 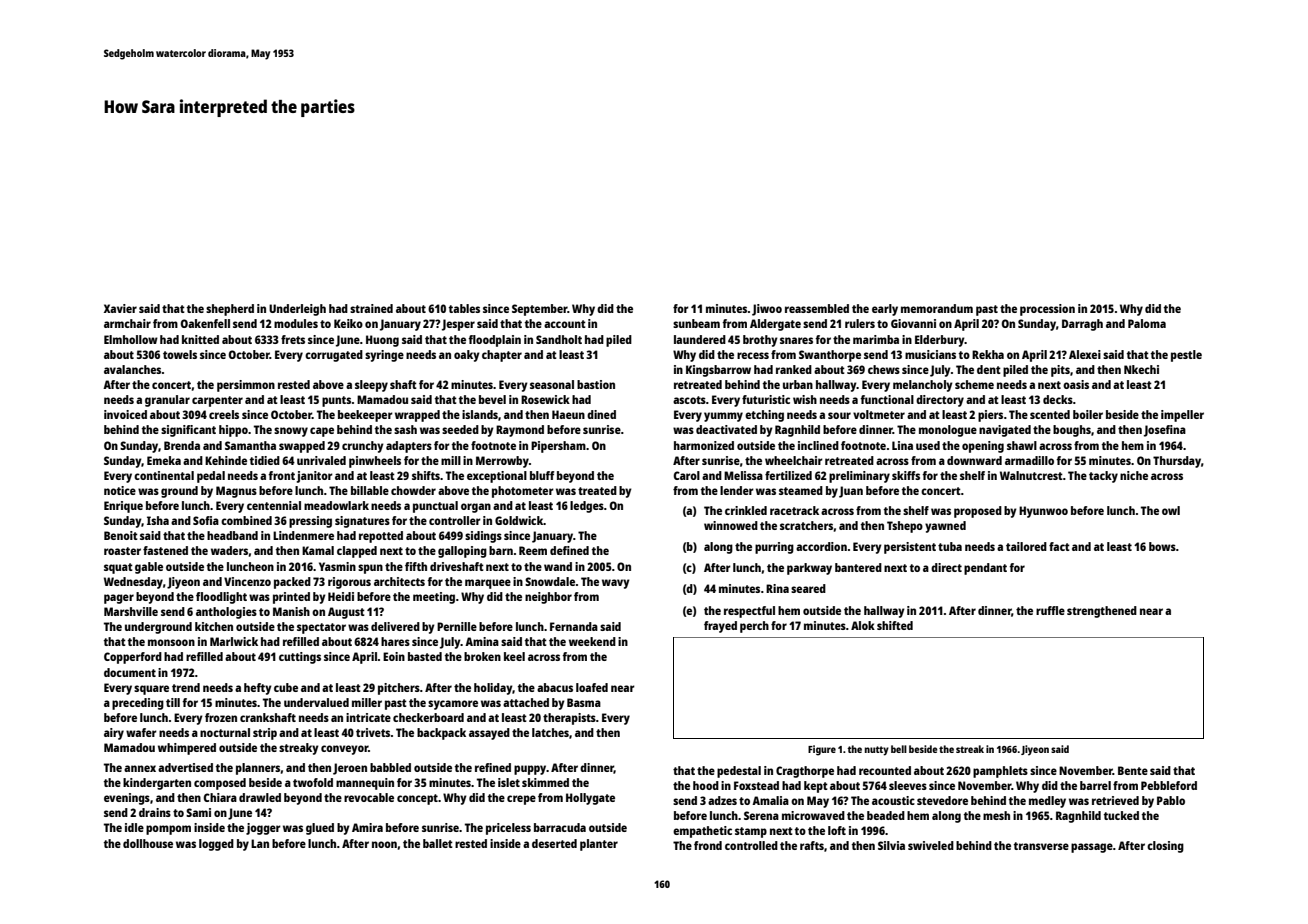 What do you see at coordinates (120, 308) in the screenshot?
I see `Xavier` at bounding box center [120, 308].
